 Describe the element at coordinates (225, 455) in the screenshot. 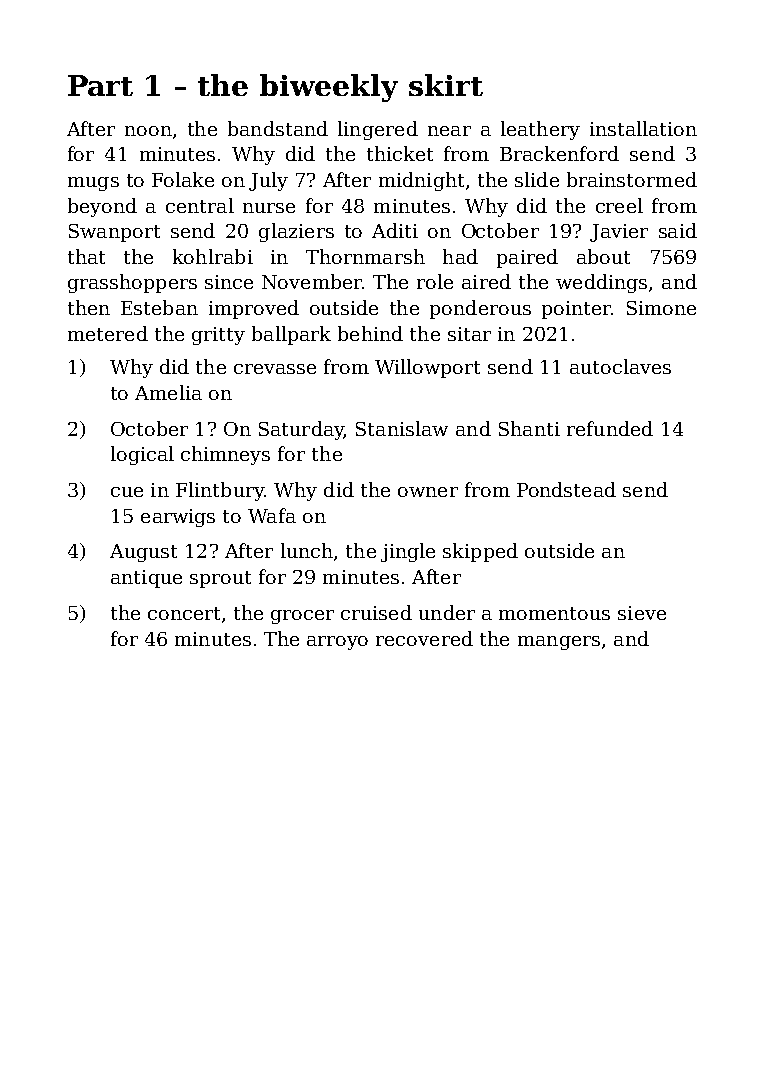

I see `chimneys` at that location.
